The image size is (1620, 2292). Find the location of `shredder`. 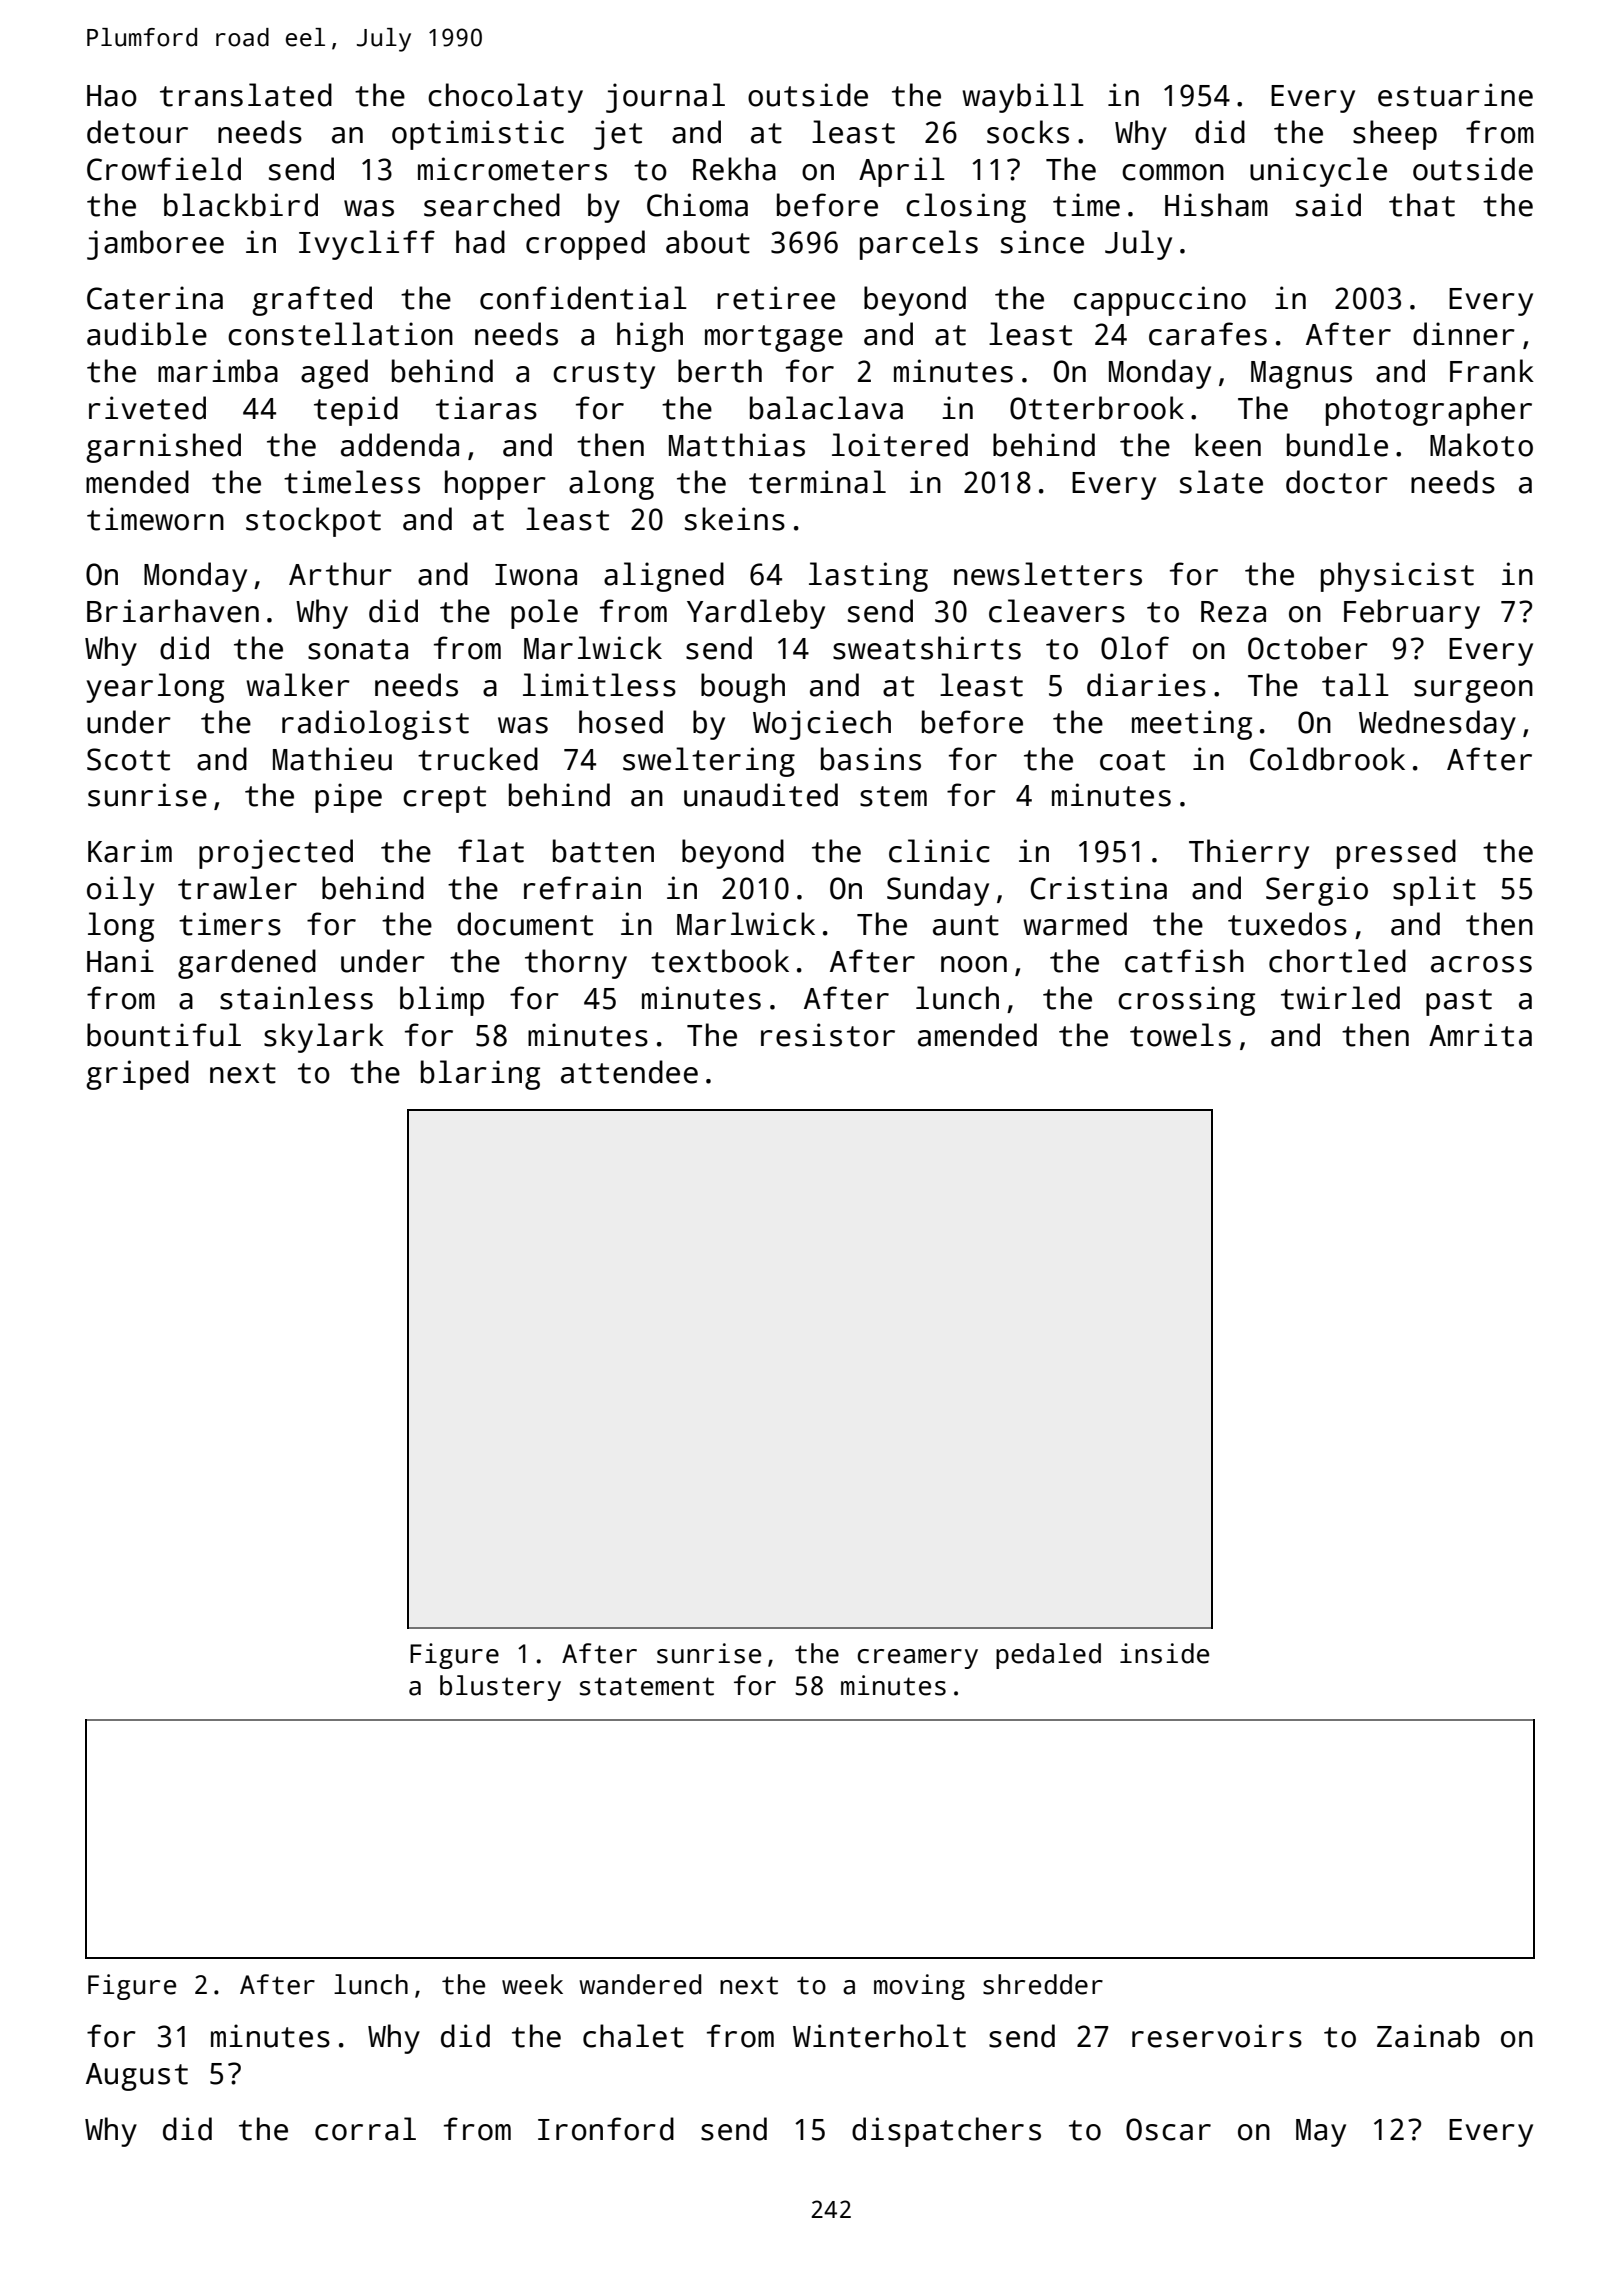

shredder is located at coordinates (1043, 1984).
